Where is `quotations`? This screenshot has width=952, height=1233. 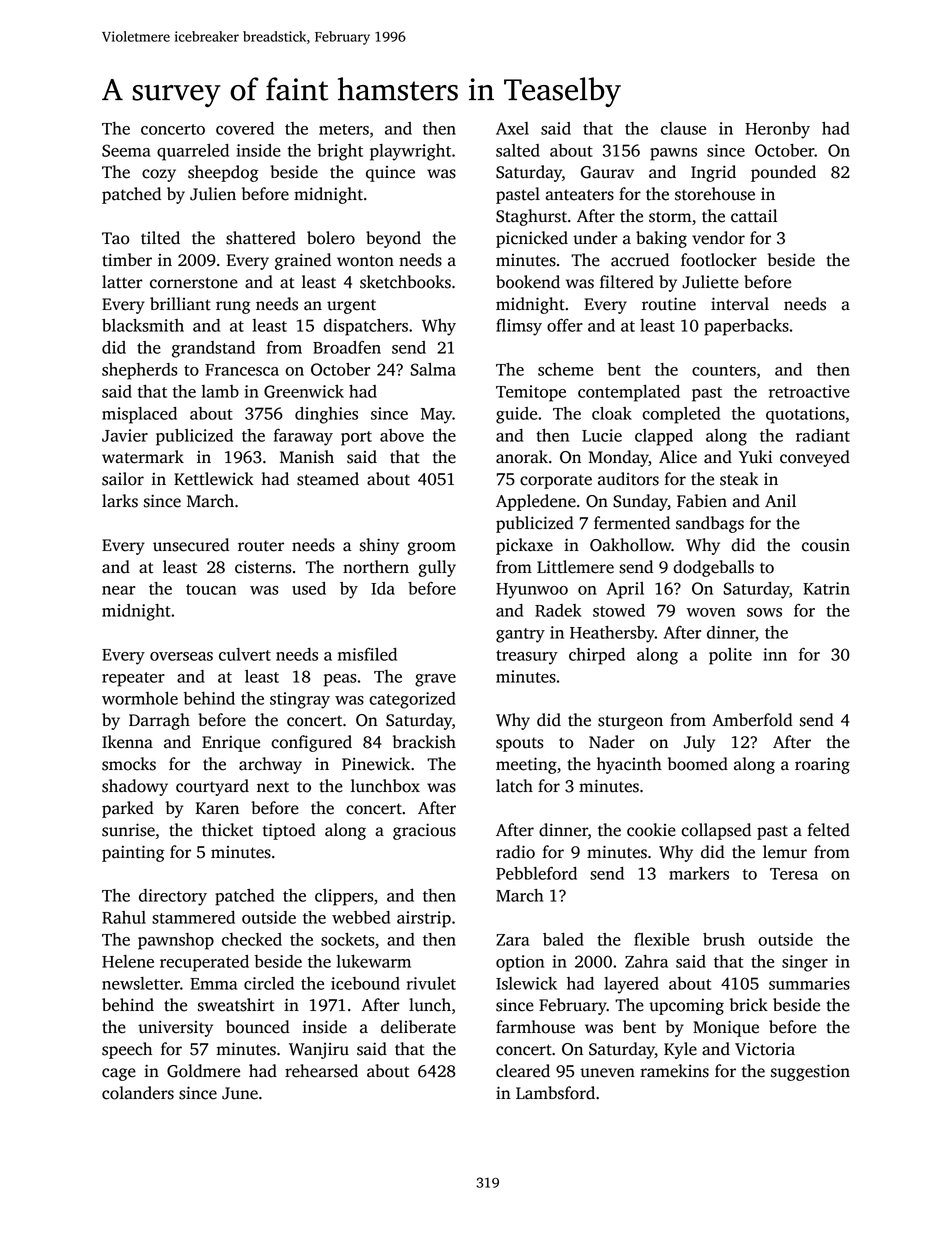 quotations is located at coordinates (805, 415).
